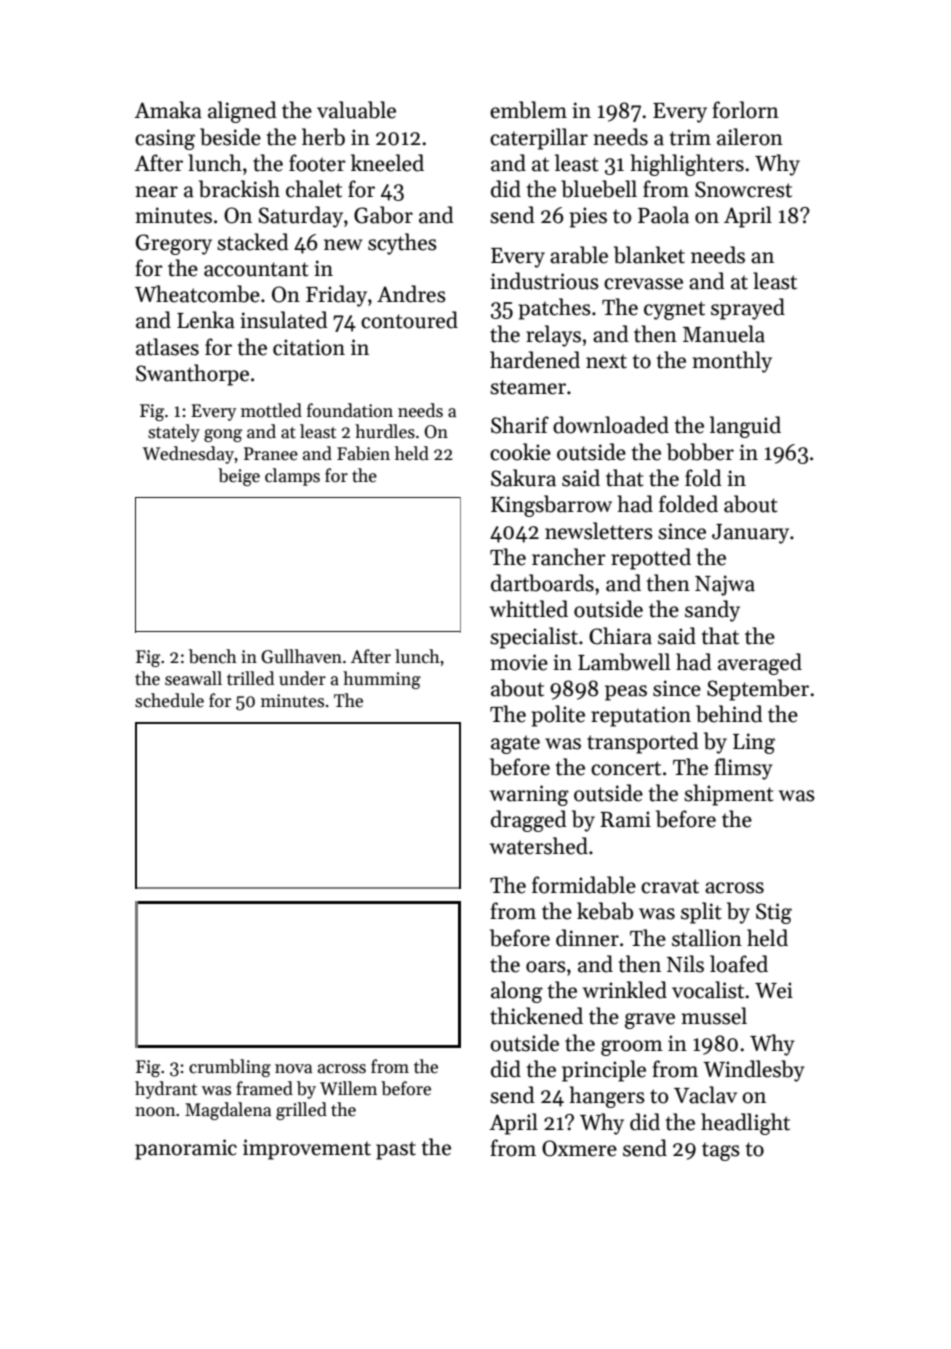 This image has height=1349, width=951. What do you see at coordinates (569, 557) in the image?
I see `rancher` at bounding box center [569, 557].
